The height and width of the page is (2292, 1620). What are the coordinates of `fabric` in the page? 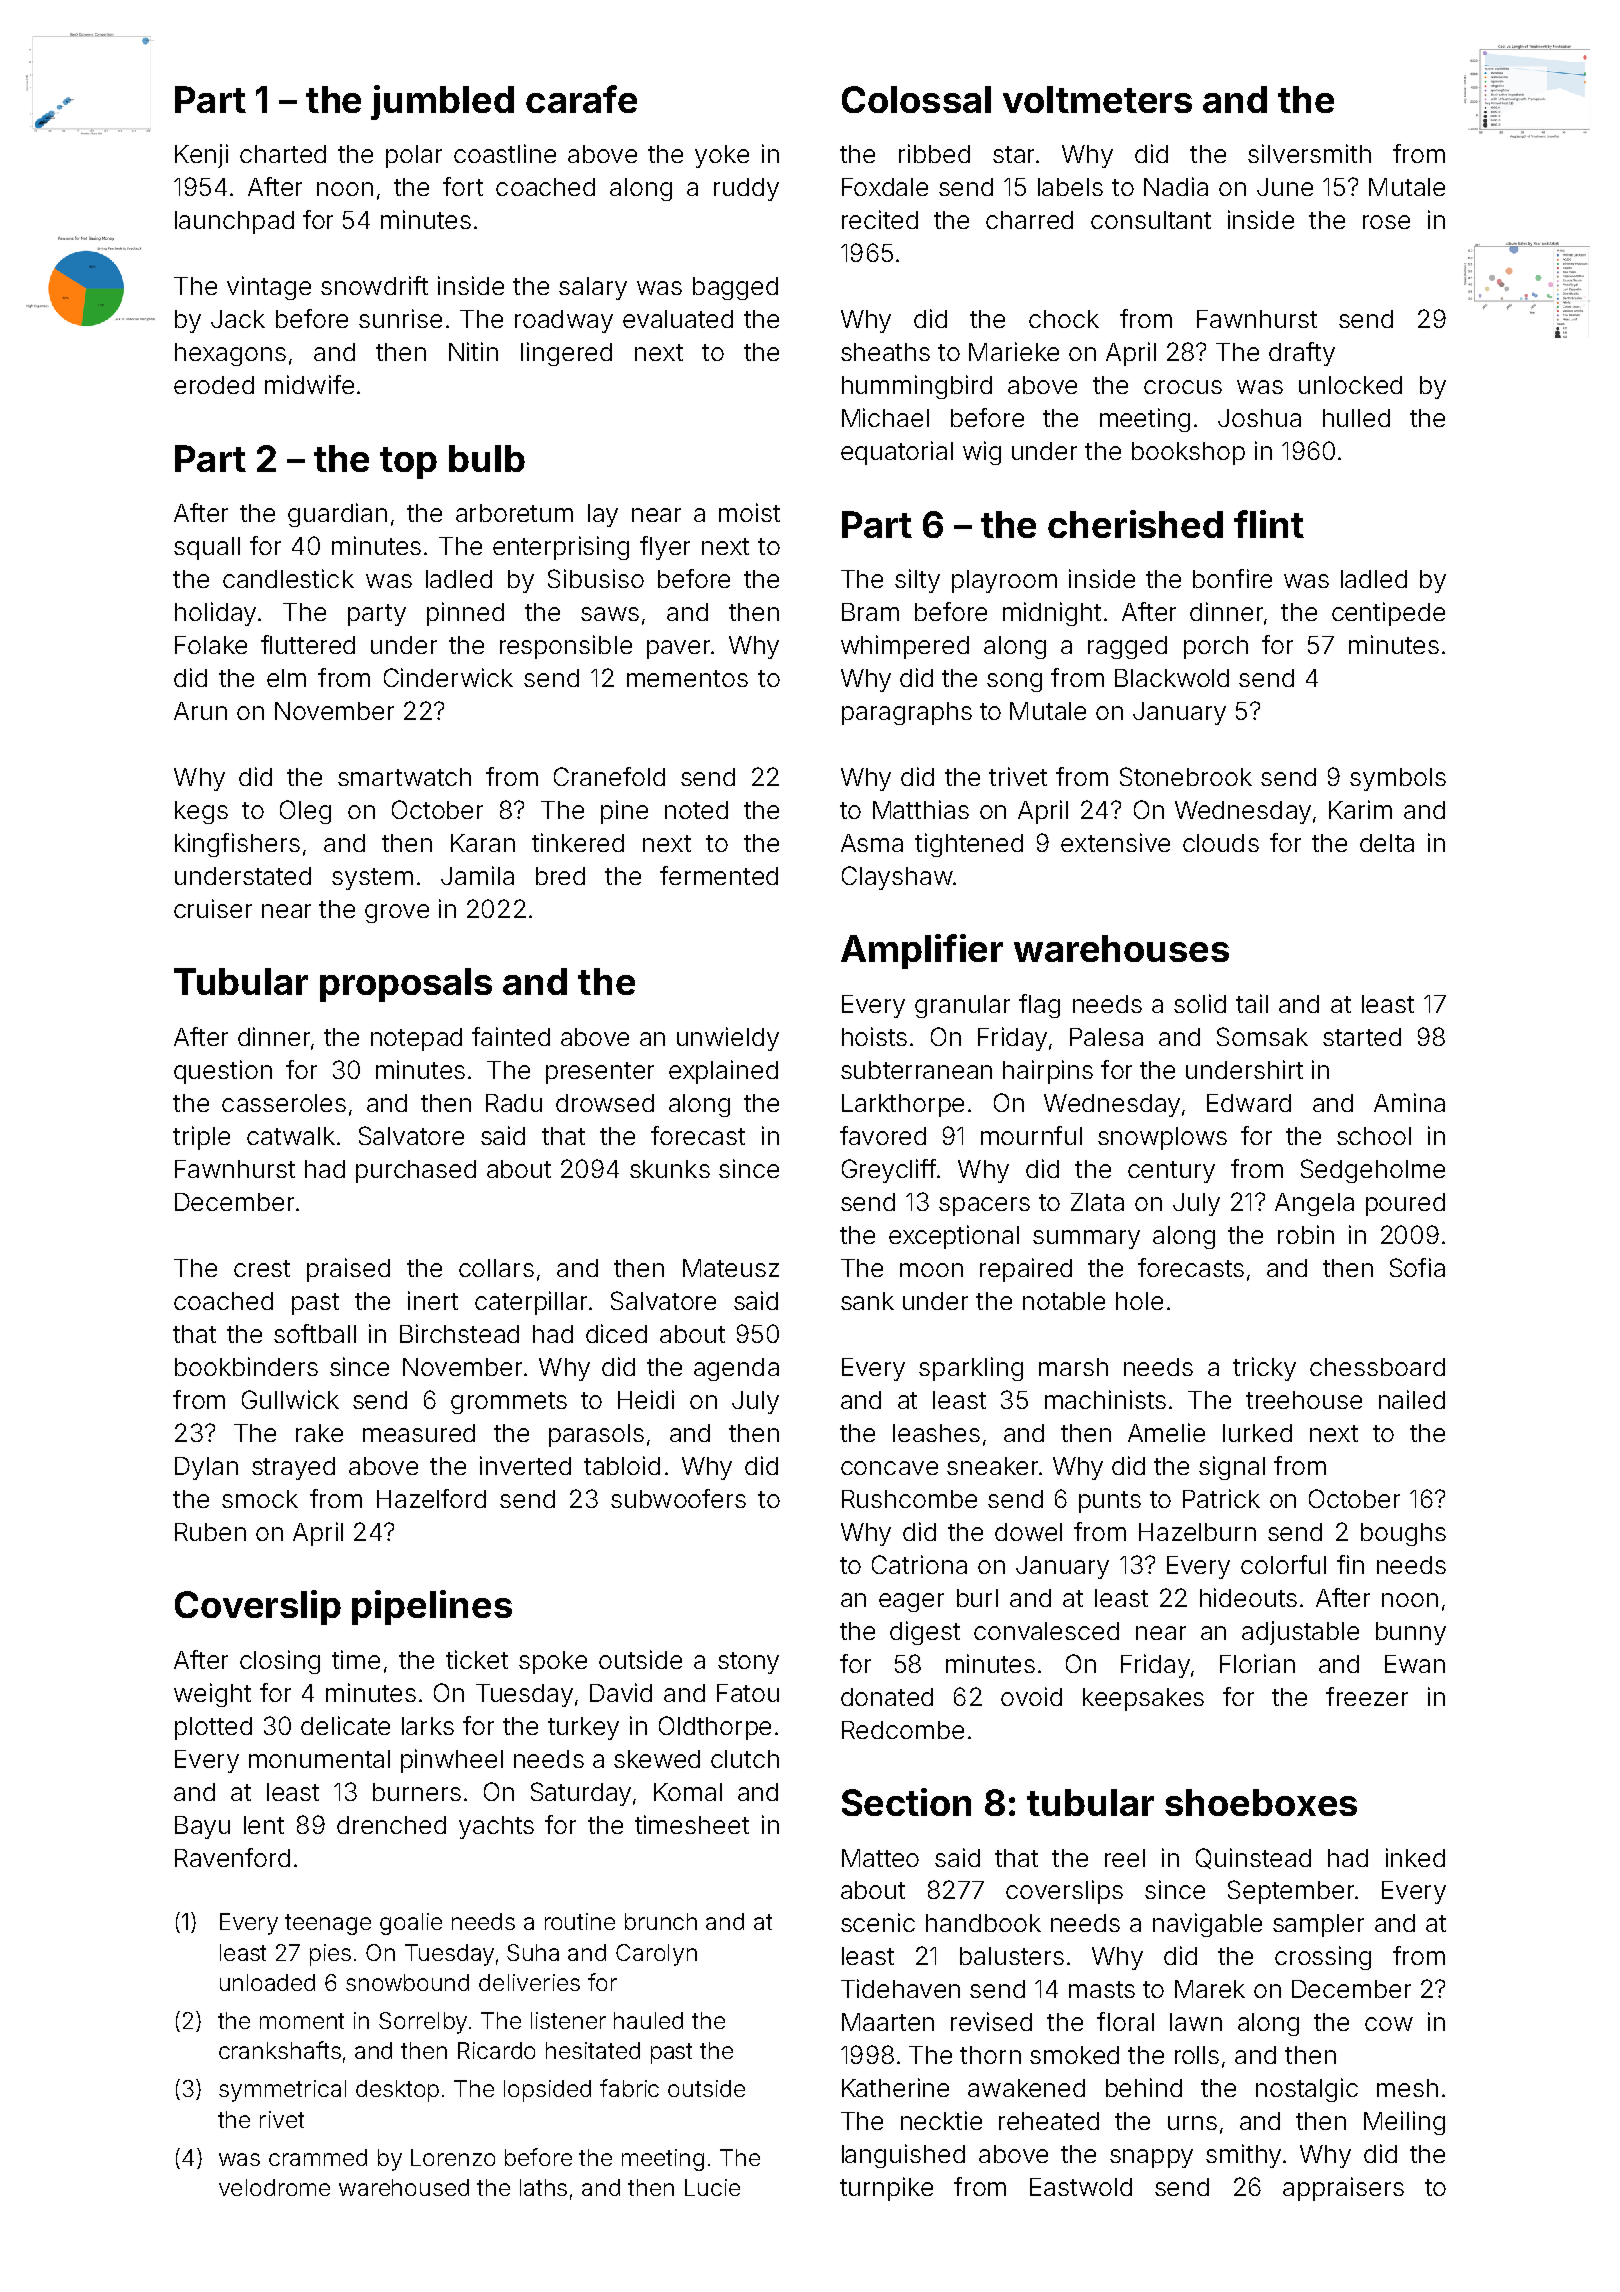 It's located at (629, 2088).
